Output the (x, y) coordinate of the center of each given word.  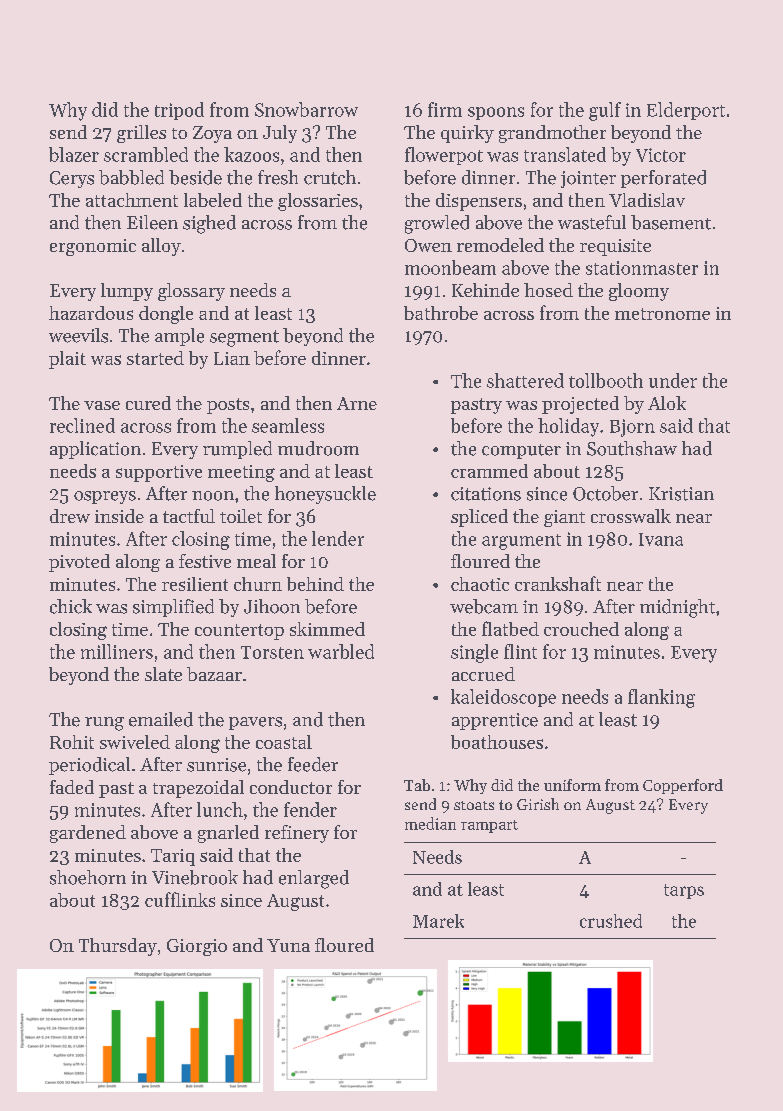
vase (102, 405)
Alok (667, 403)
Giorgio (197, 947)
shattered (525, 380)
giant (564, 518)
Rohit (72, 742)
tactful (189, 516)
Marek (438, 921)
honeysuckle (325, 495)
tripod (179, 111)
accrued (483, 674)
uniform (572, 785)
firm (445, 109)
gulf (605, 111)
